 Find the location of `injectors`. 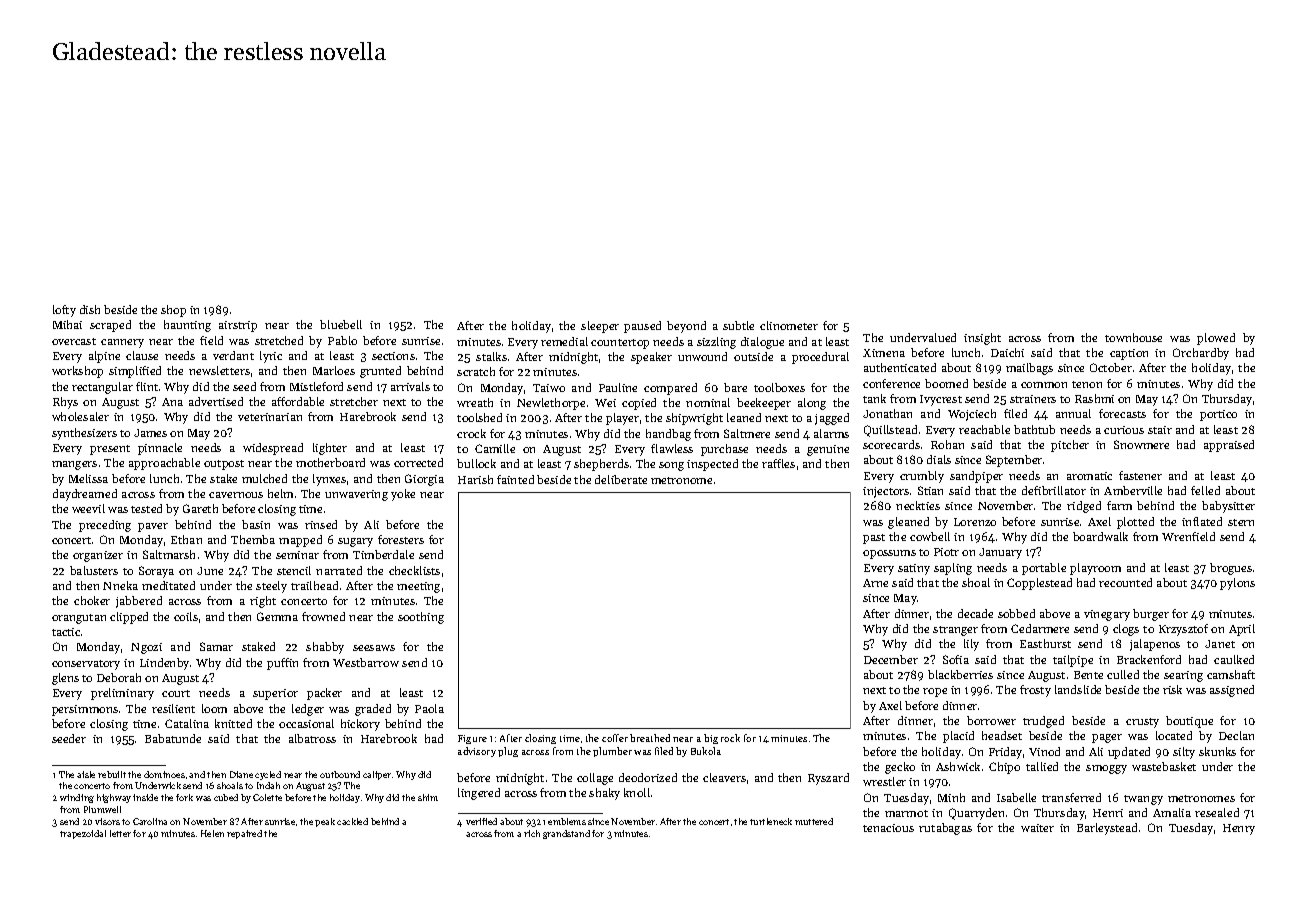

injectors is located at coordinates (886, 492).
